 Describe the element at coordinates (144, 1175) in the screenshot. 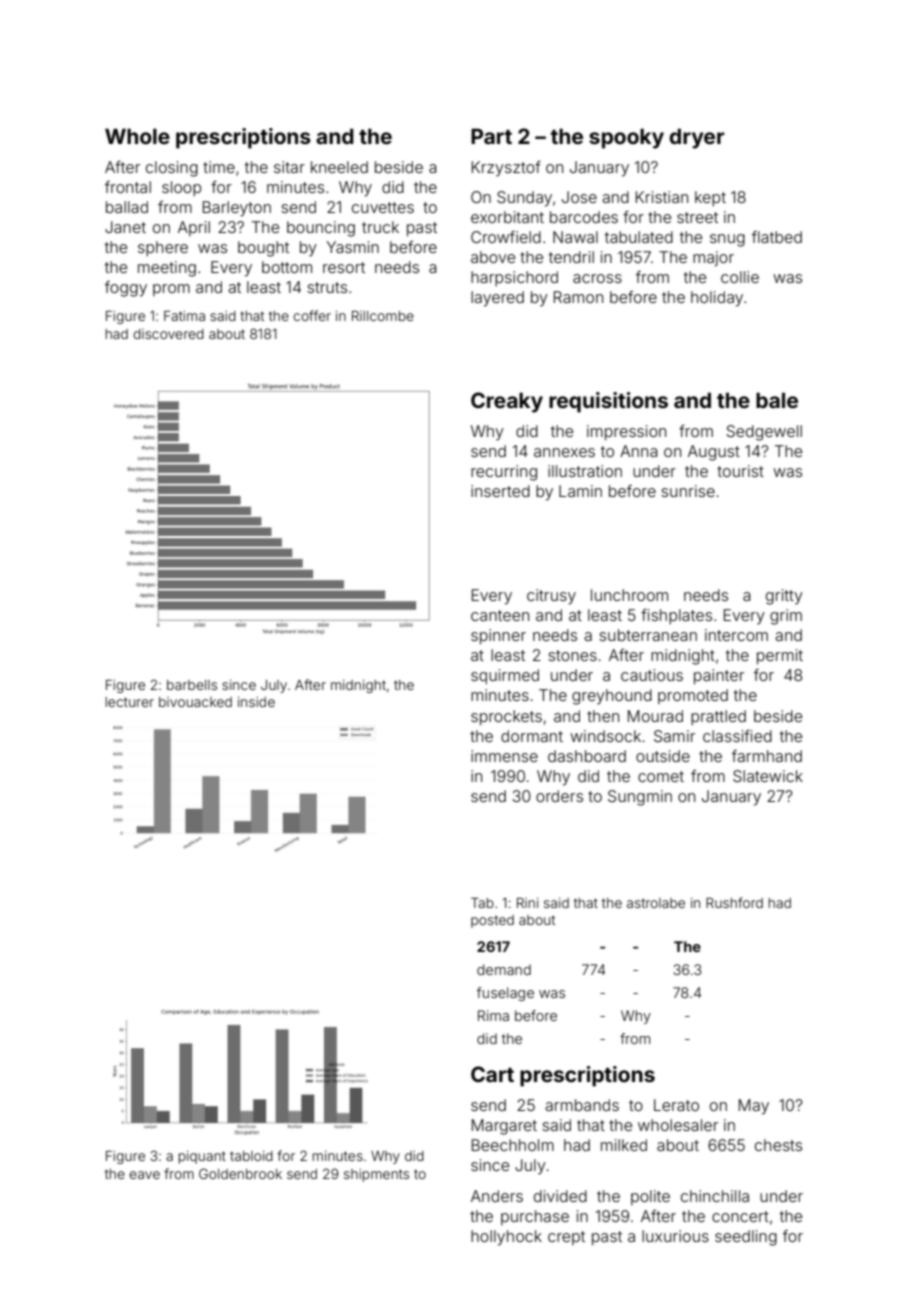

I see `eave` at that location.
